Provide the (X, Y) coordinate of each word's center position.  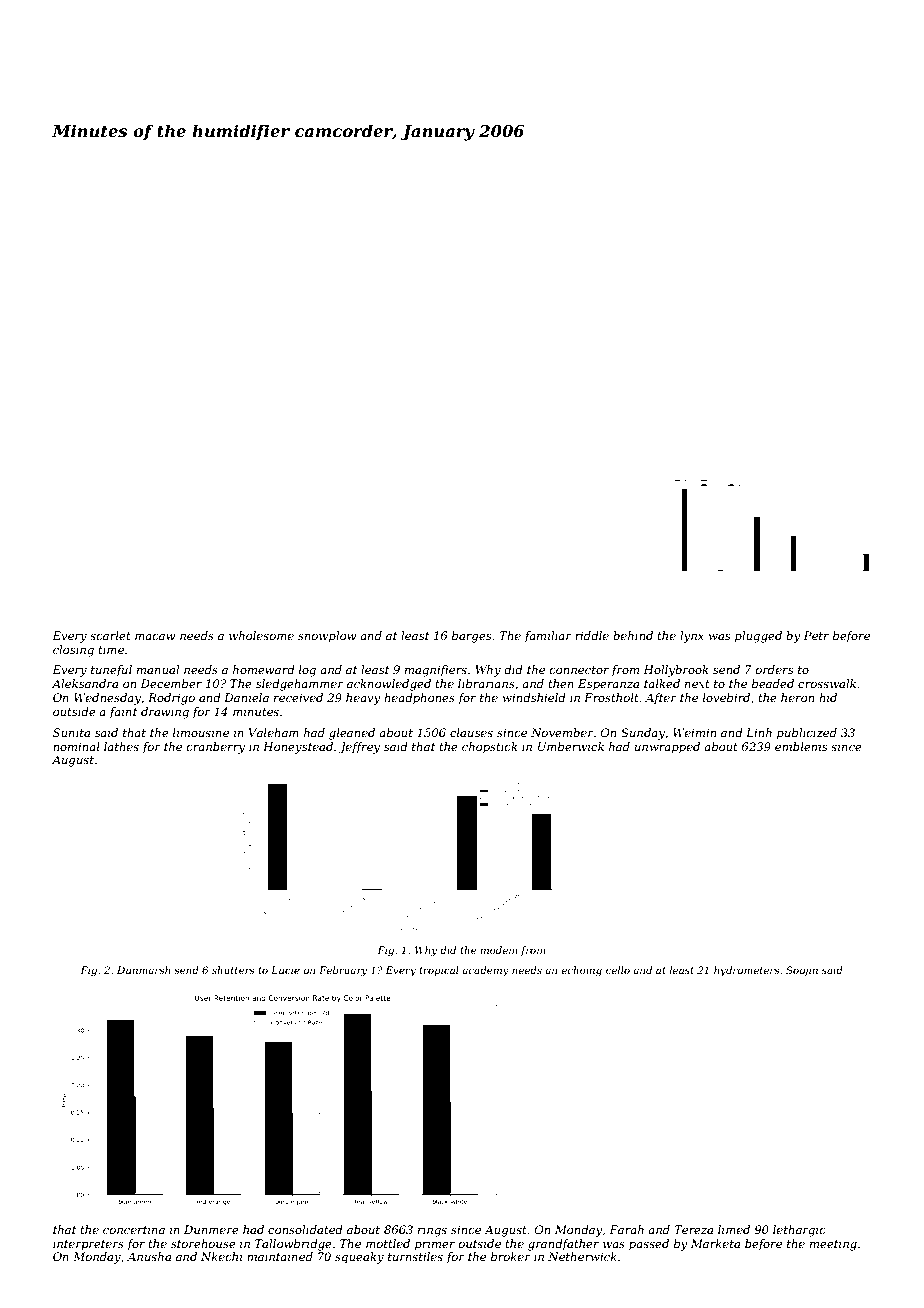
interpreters (88, 1245)
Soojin (802, 971)
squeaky (359, 1258)
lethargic (799, 1231)
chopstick (489, 748)
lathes (121, 746)
